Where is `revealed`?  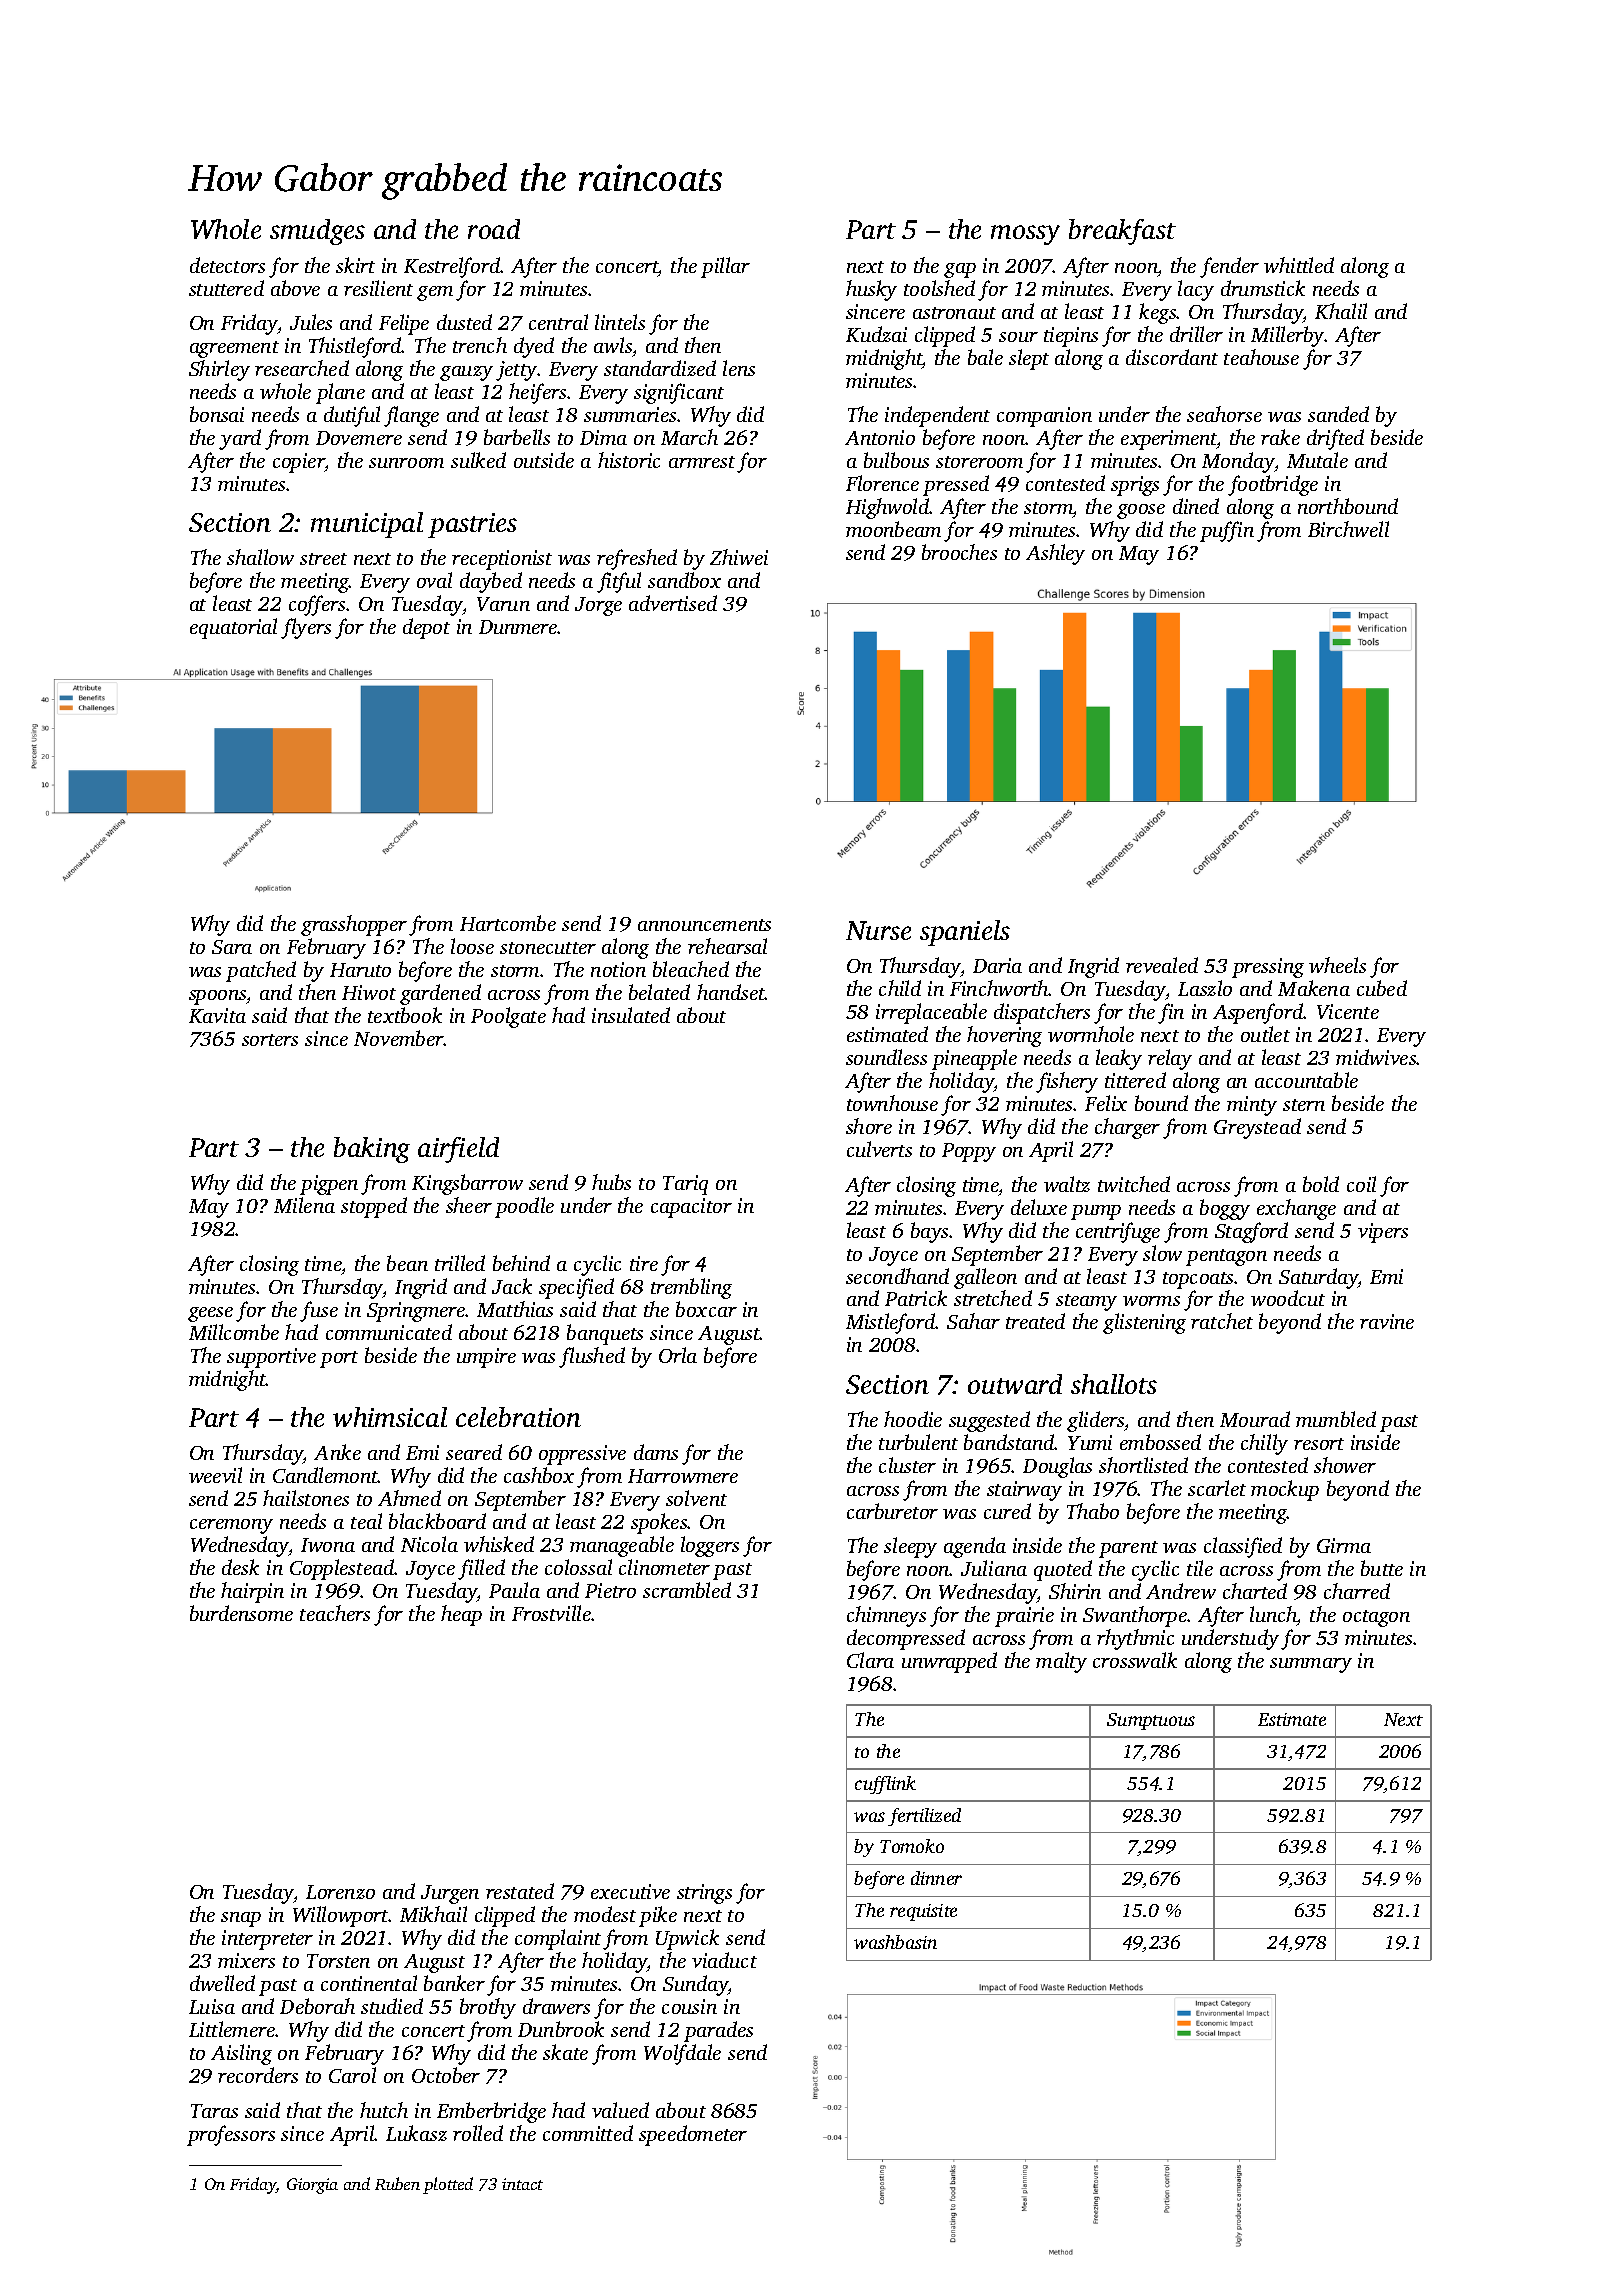 revealed is located at coordinates (1162, 965).
